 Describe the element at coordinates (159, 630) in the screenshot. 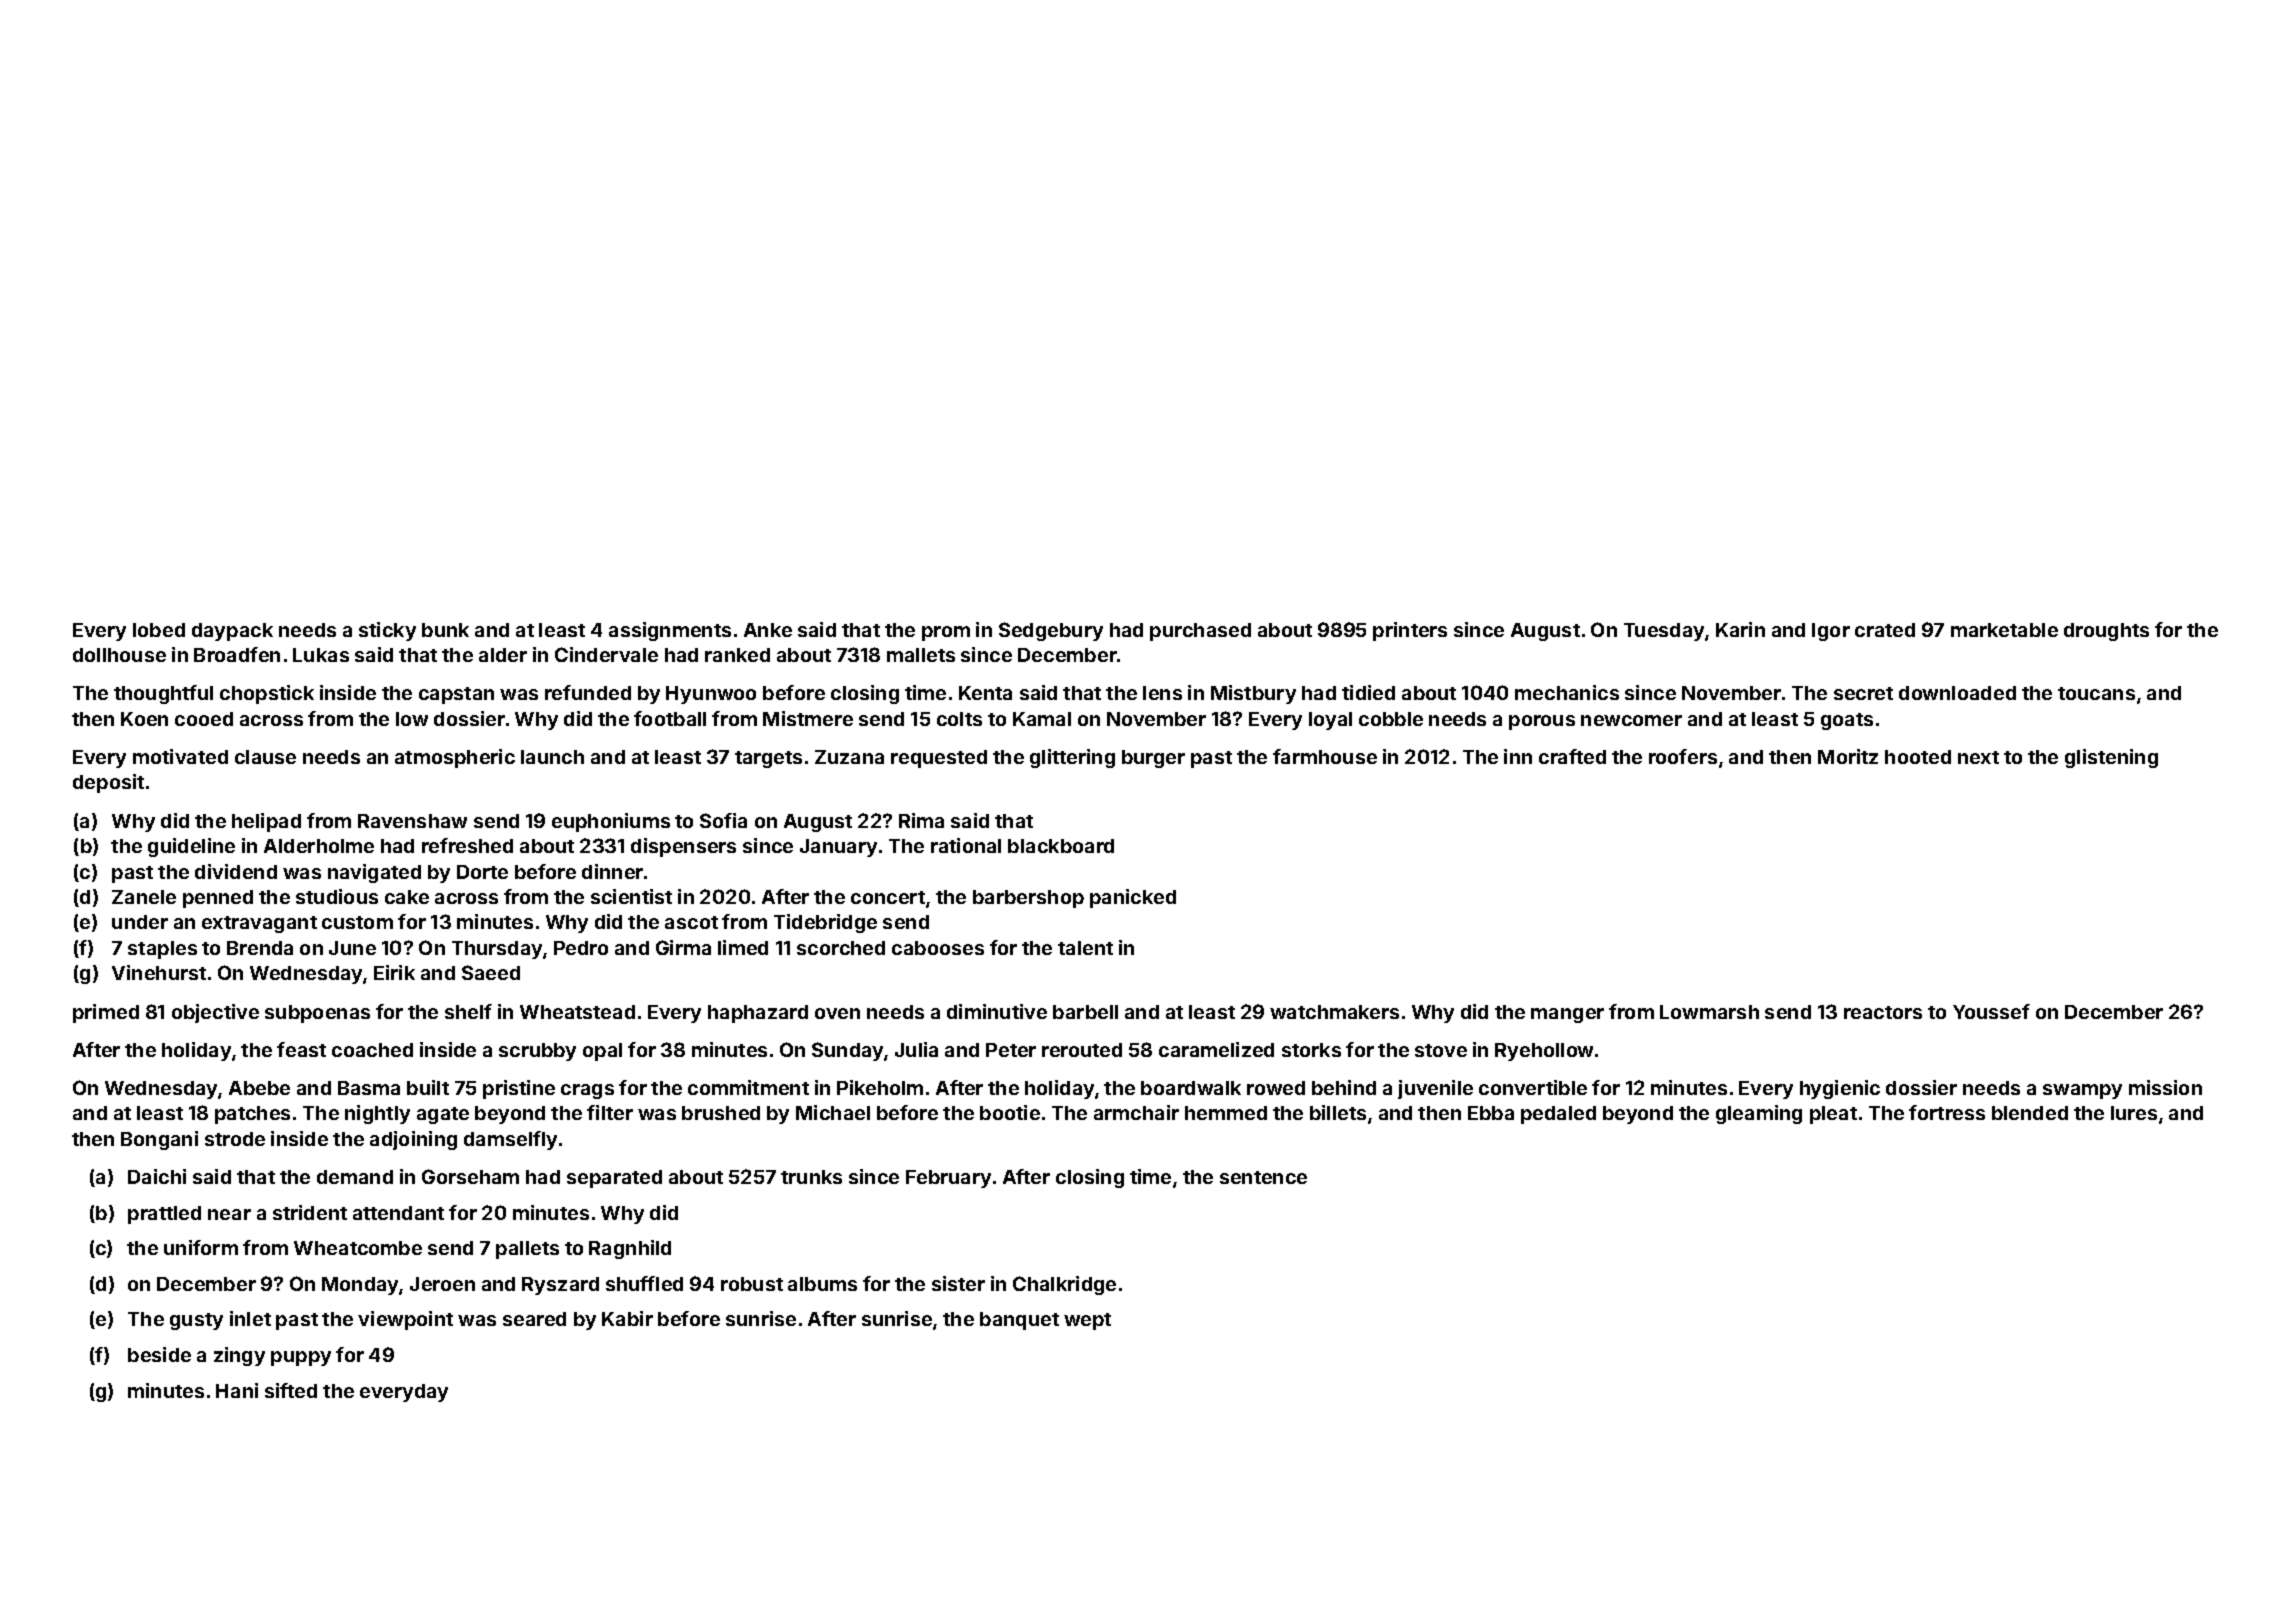

I see `lobed` at that location.
